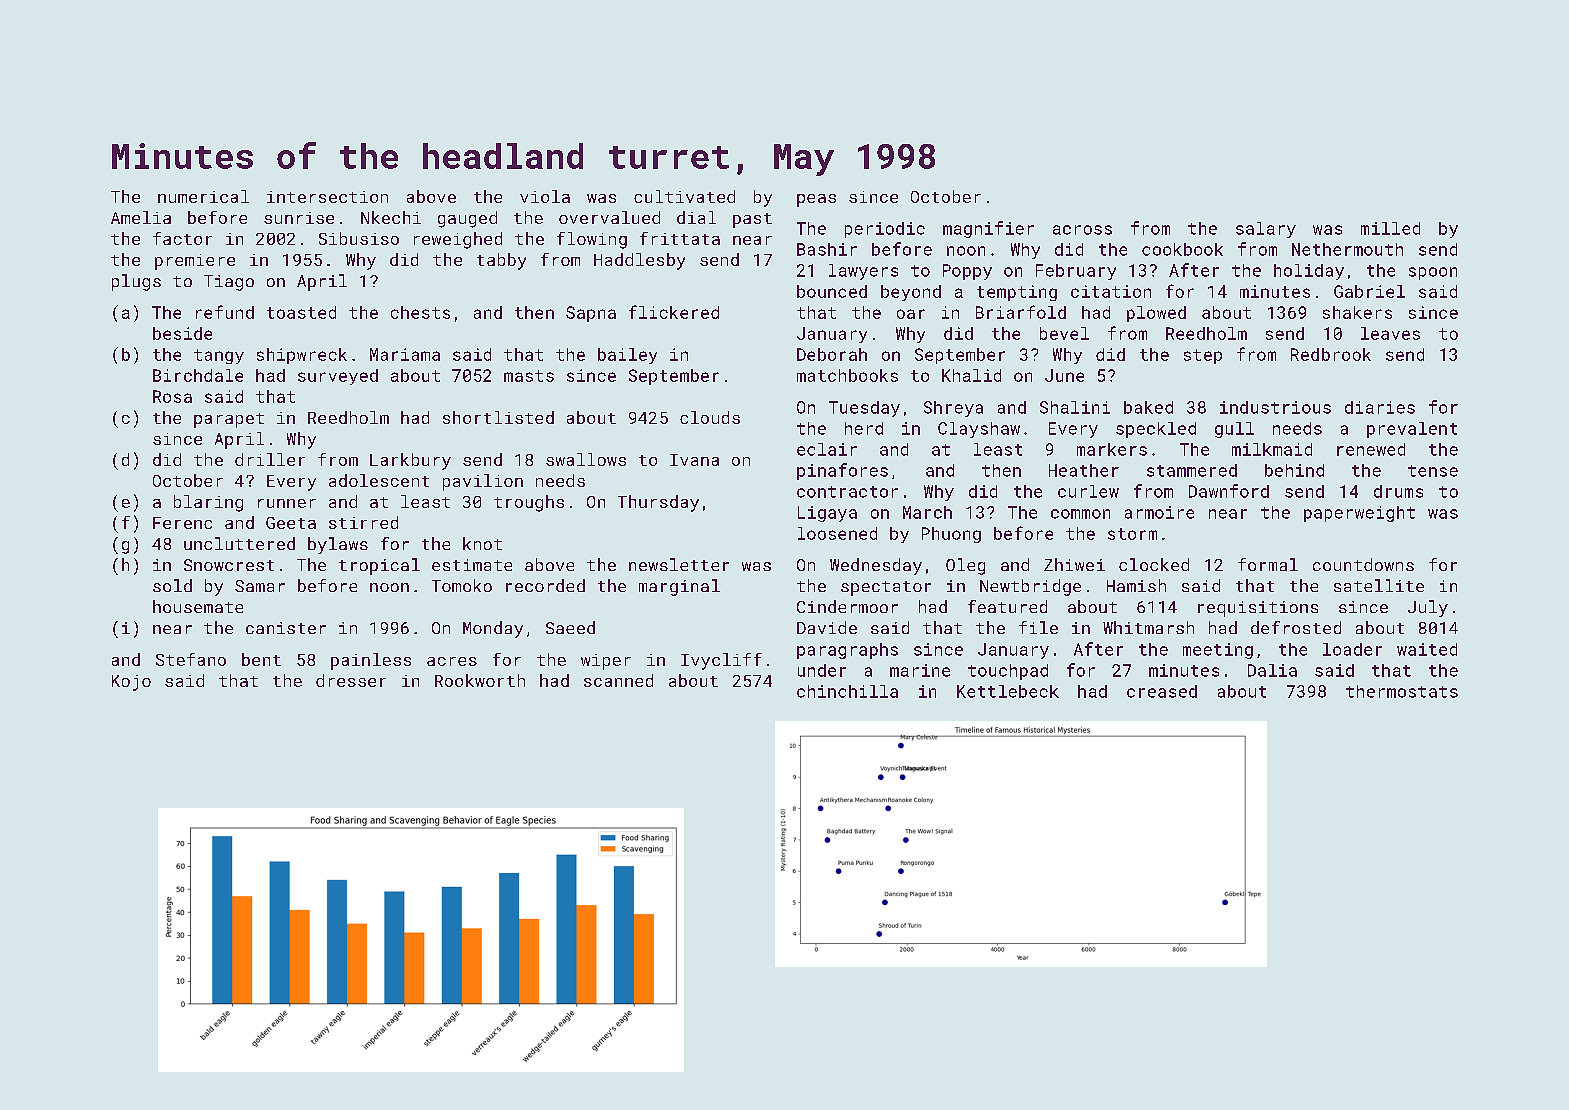  What do you see at coordinates (1371, 449) in the screenshot?
I see `renewed` at bounding box center [1371, 449].
